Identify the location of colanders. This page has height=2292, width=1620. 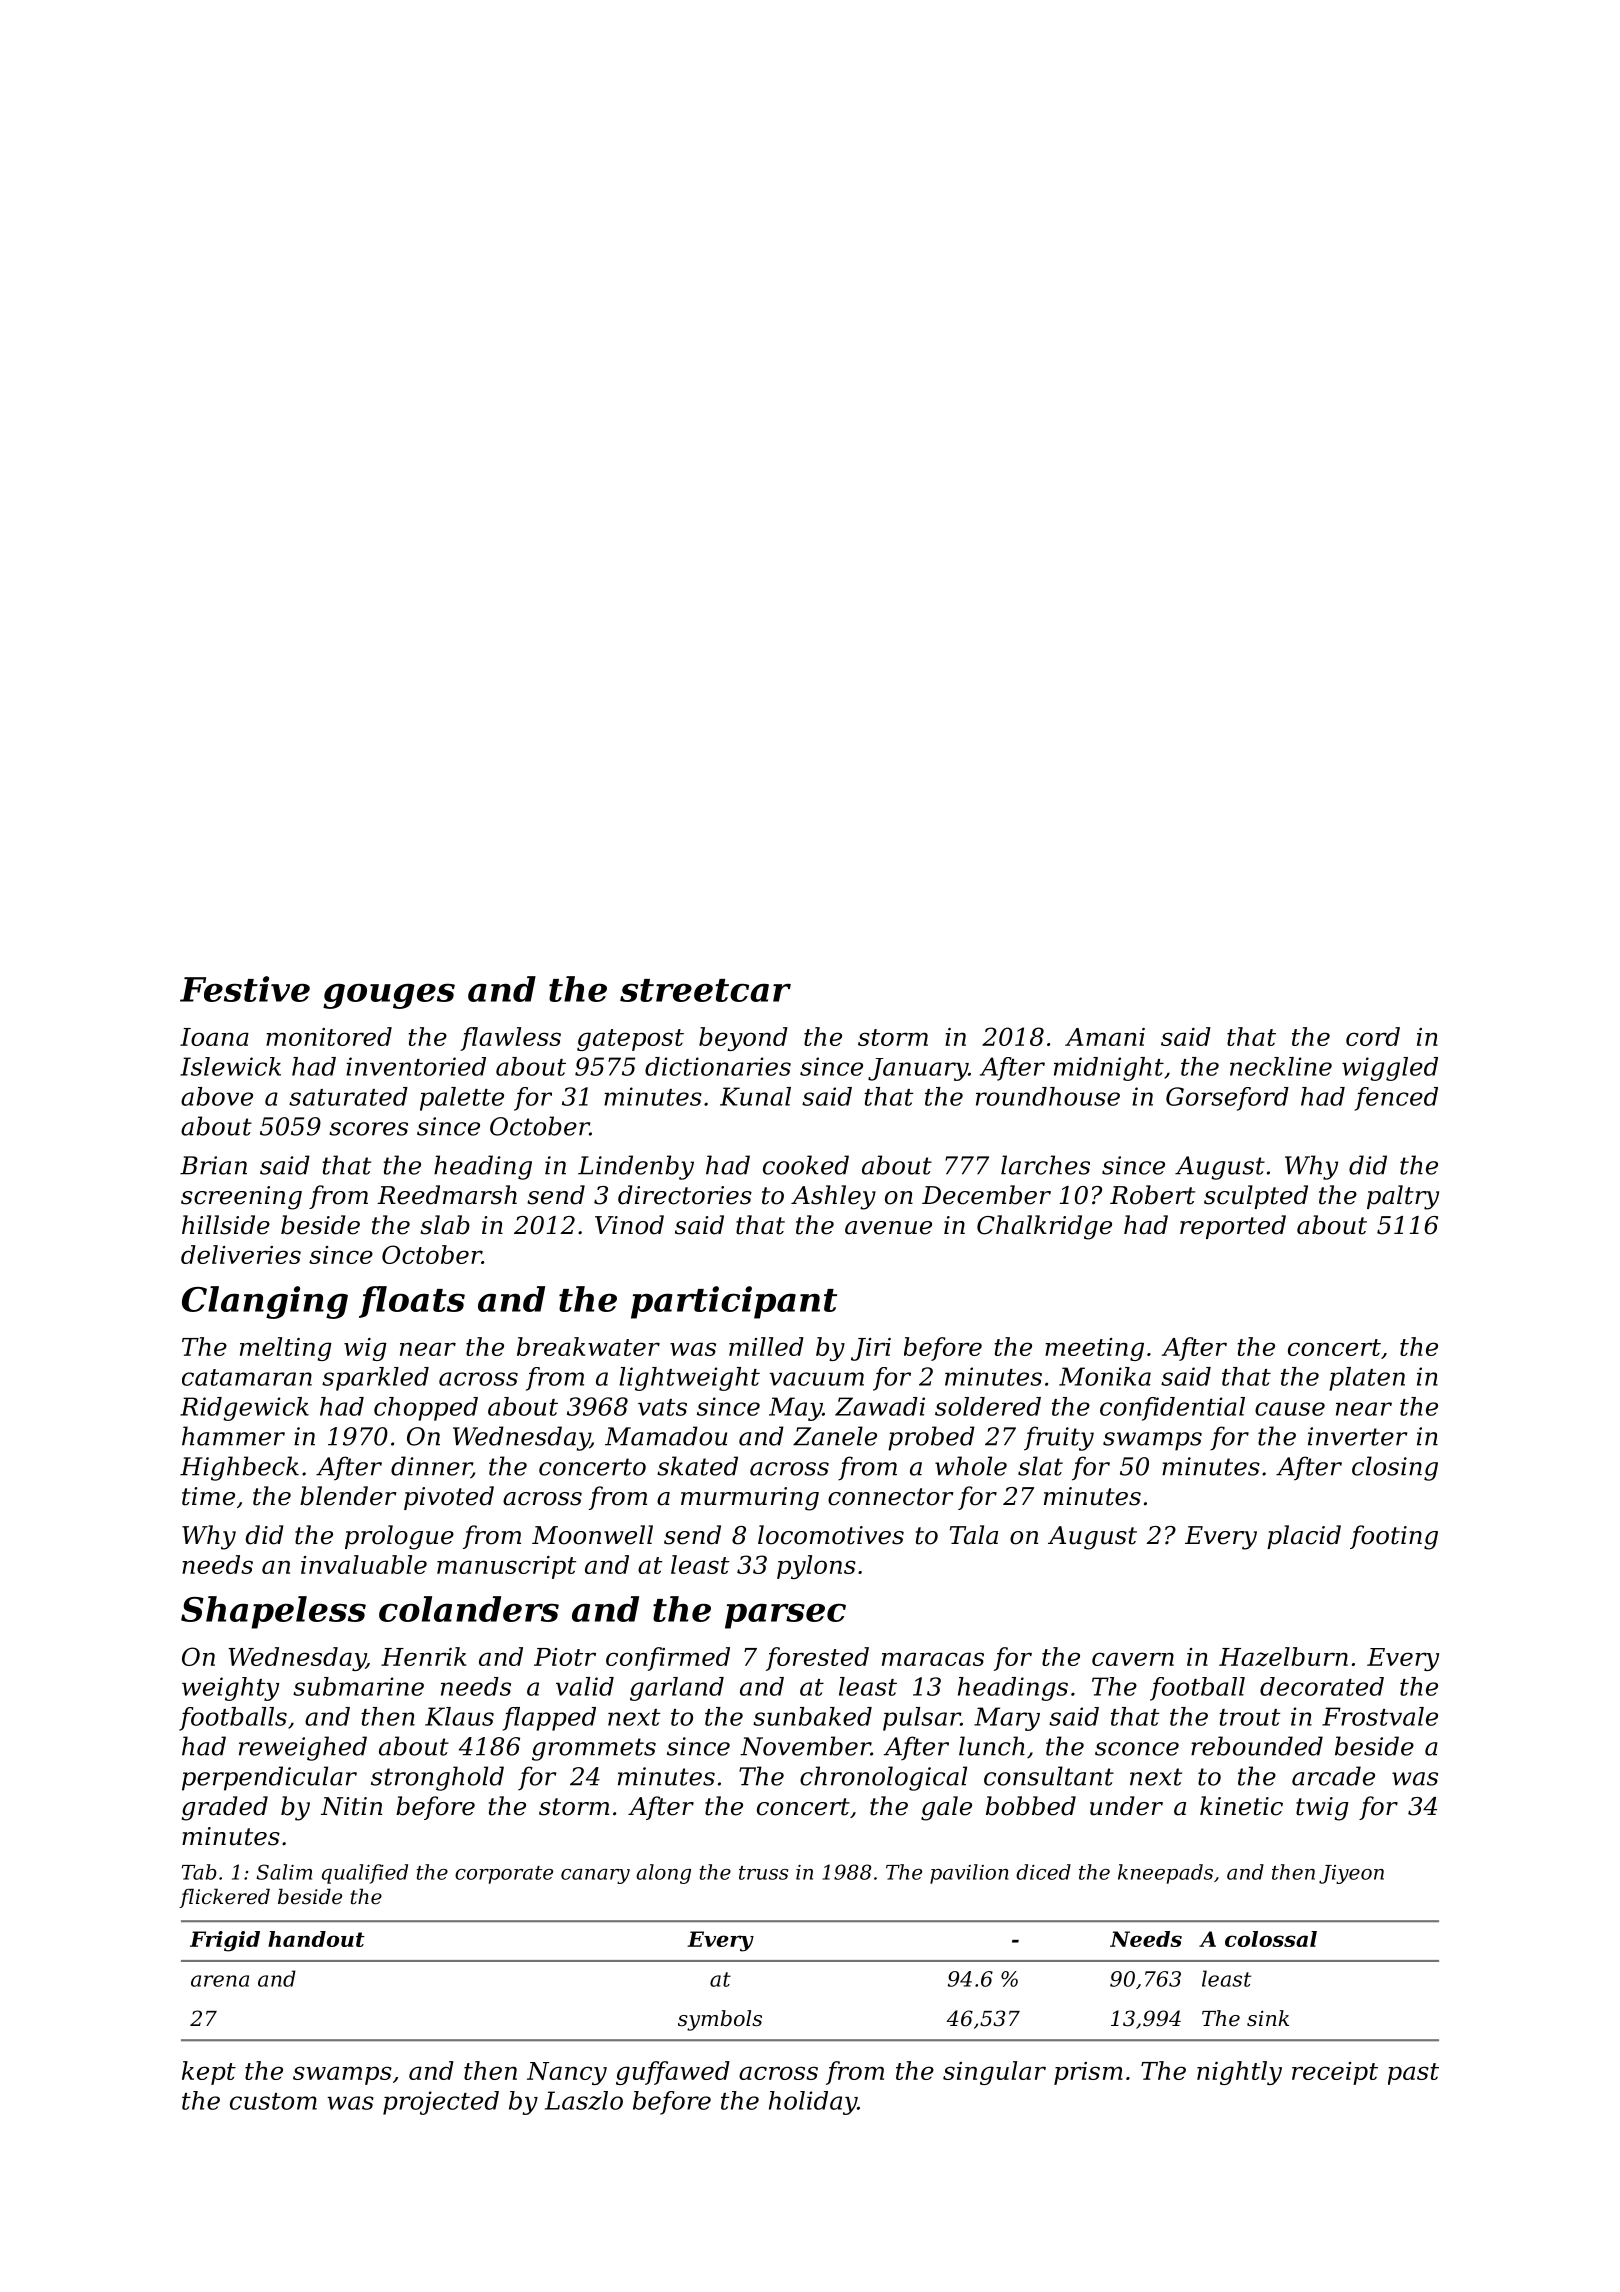
(469, 1609).
